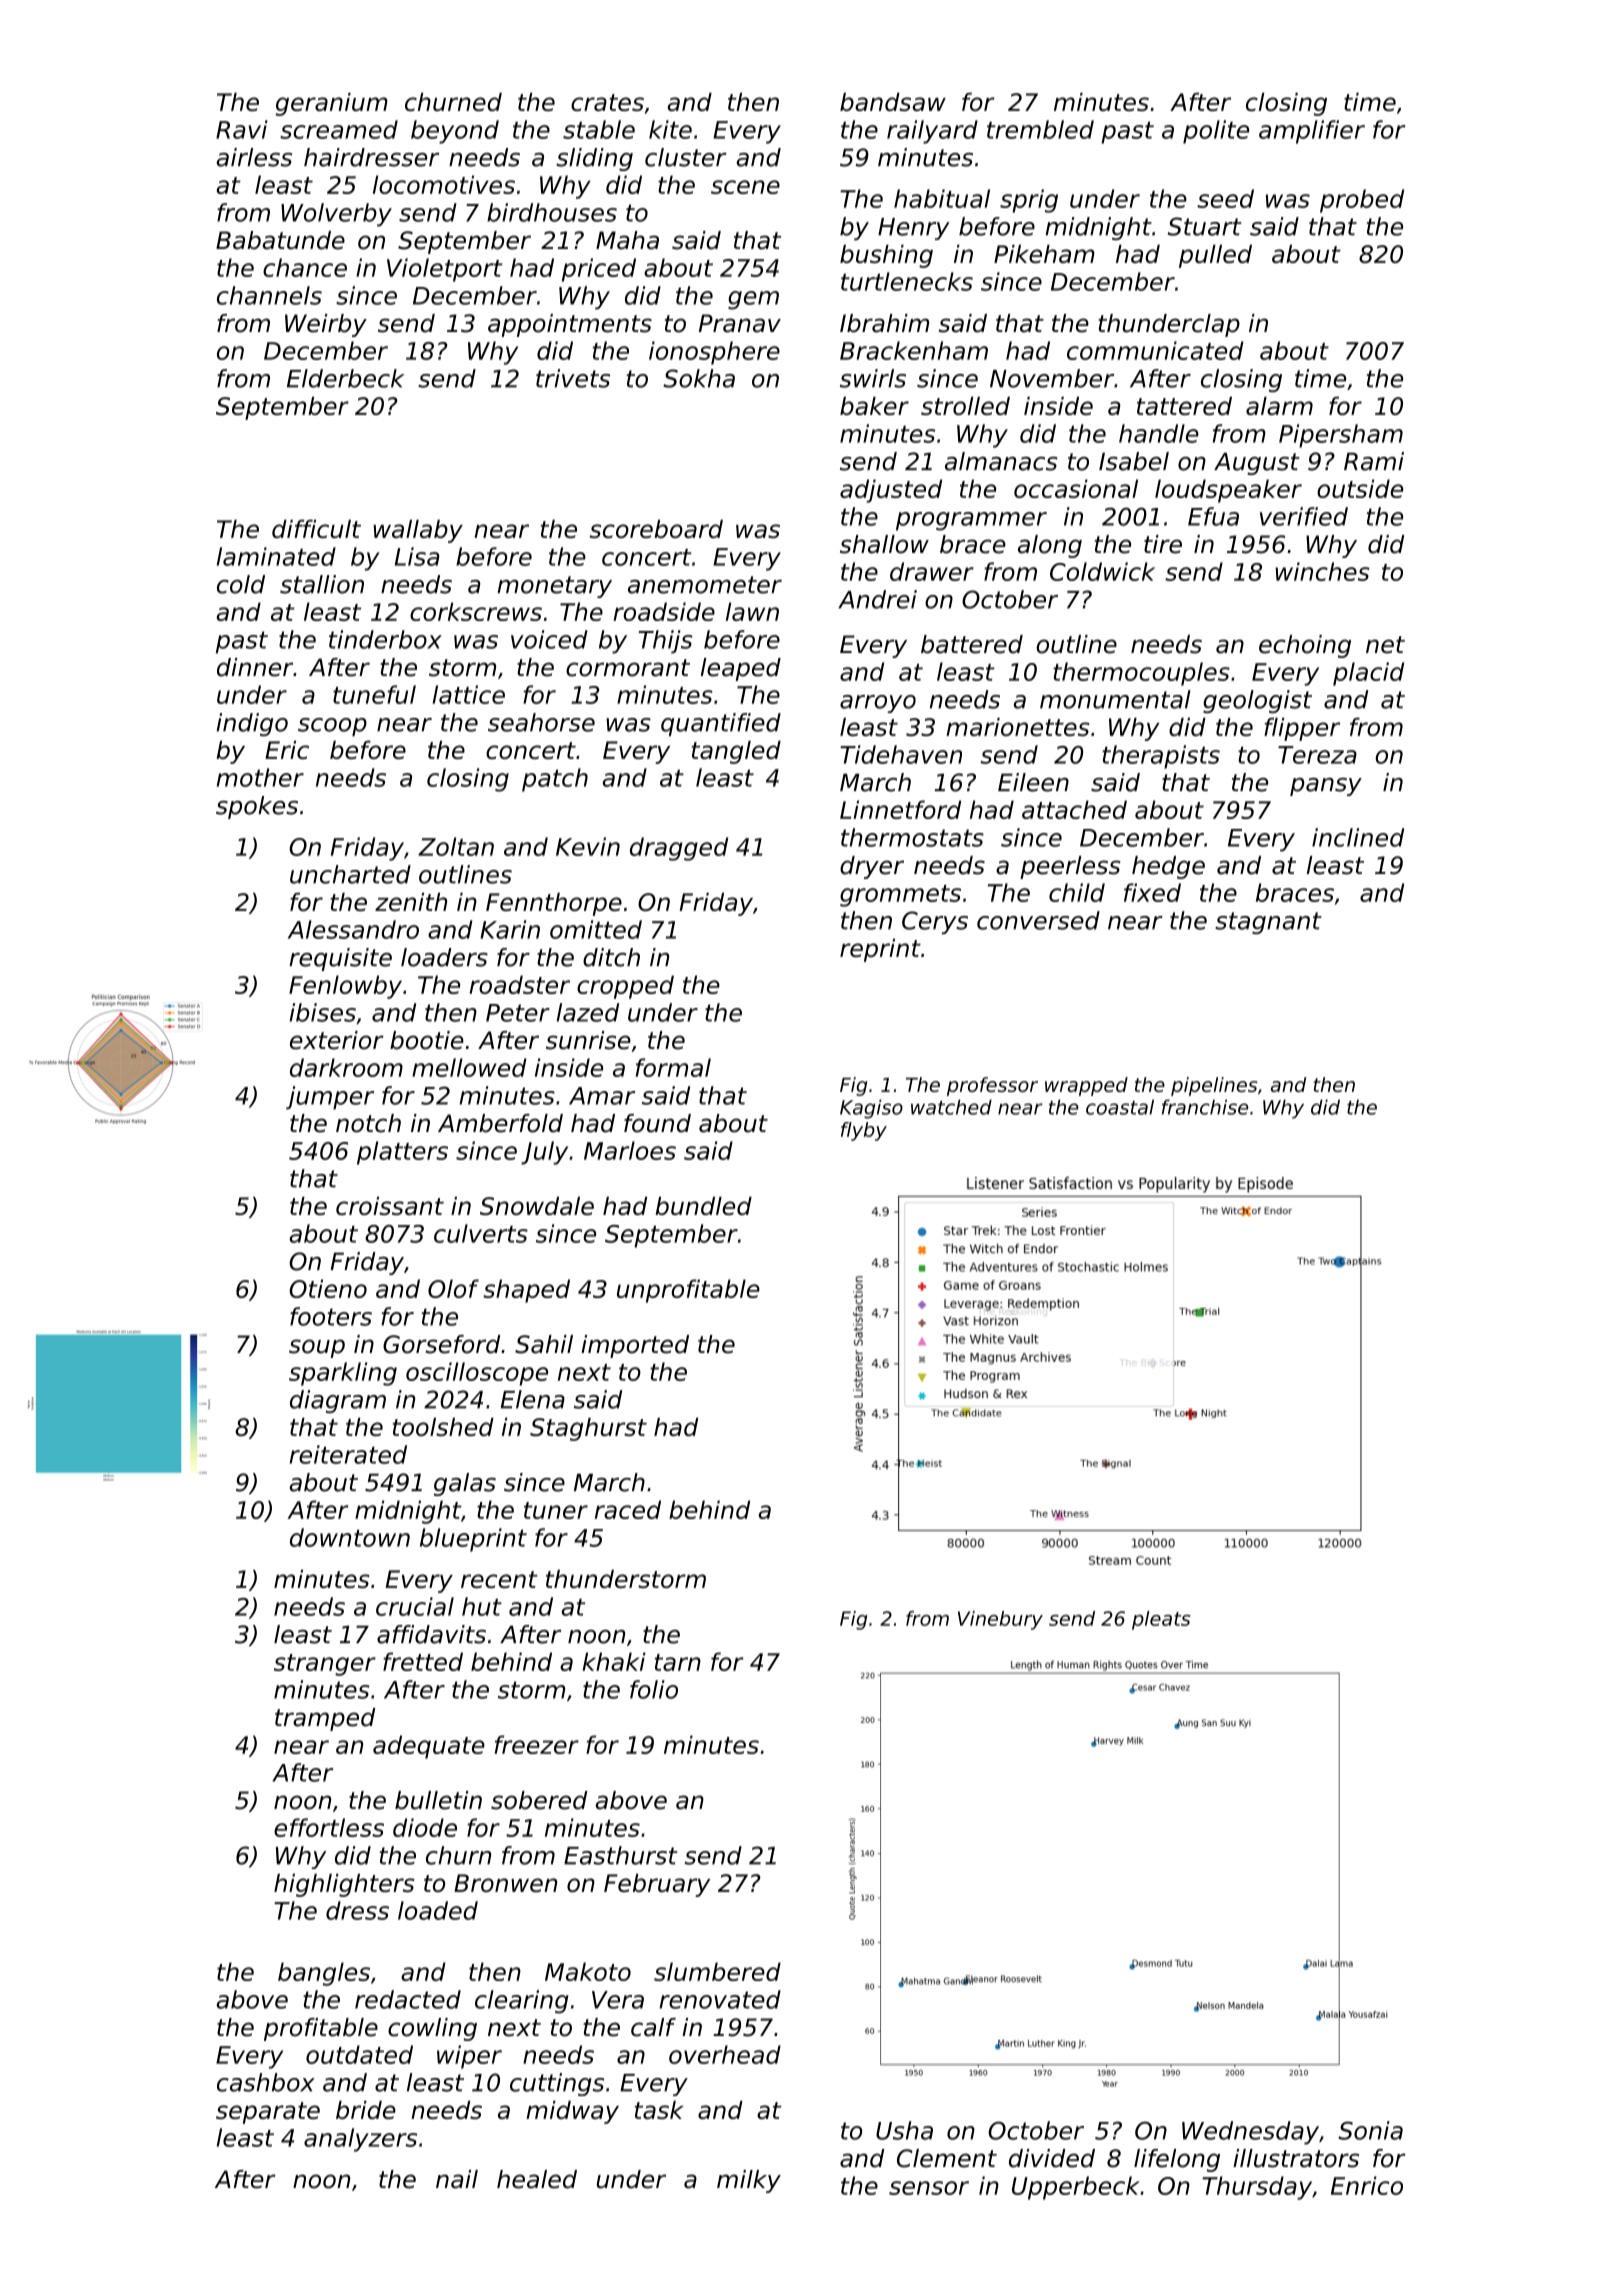  What do you see at coordinates (1326, 787) in the page?
I see `pansy` at bounding box center [1326, 787].
